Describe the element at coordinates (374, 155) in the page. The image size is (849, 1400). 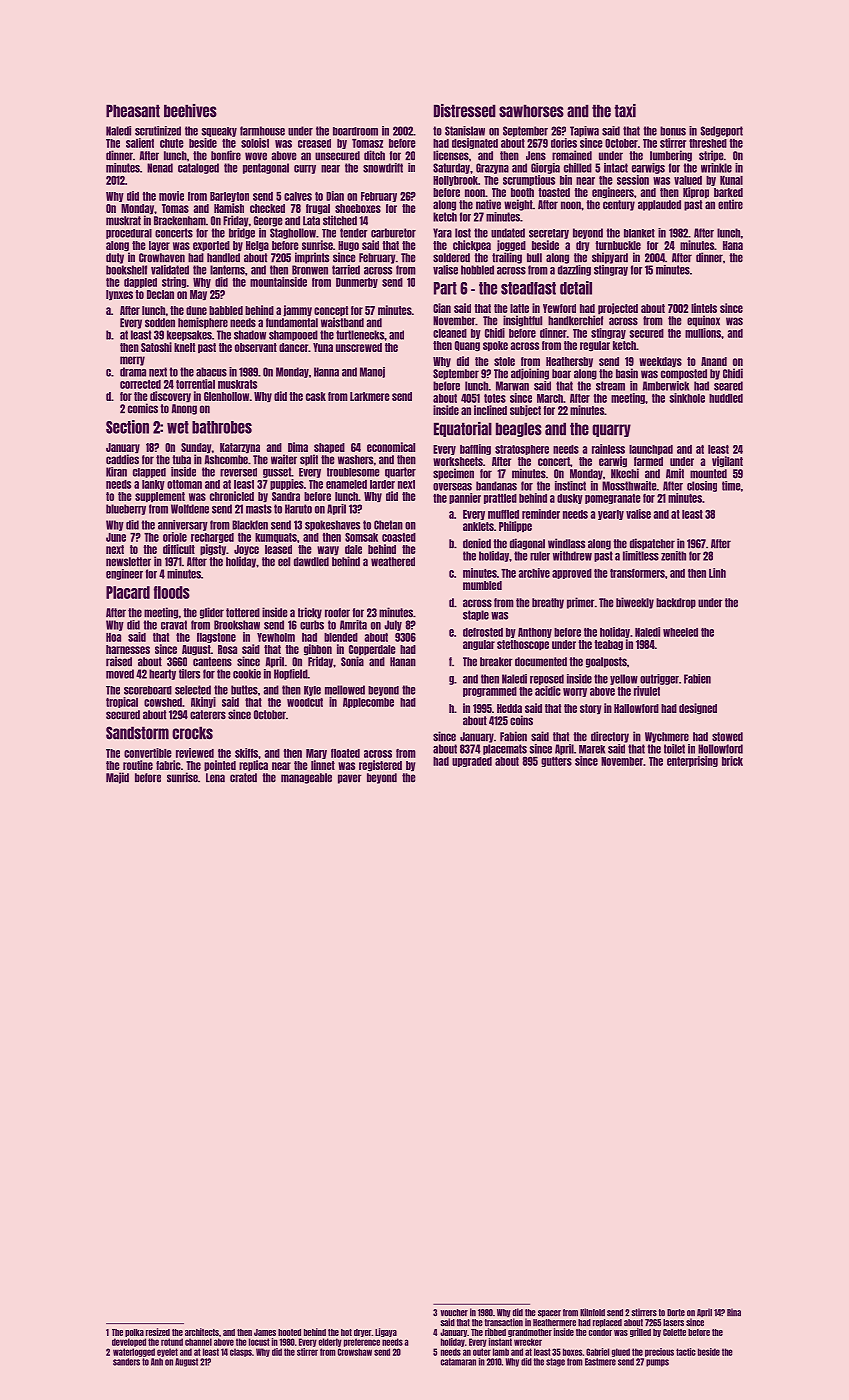
I see `ditch` at that location.
